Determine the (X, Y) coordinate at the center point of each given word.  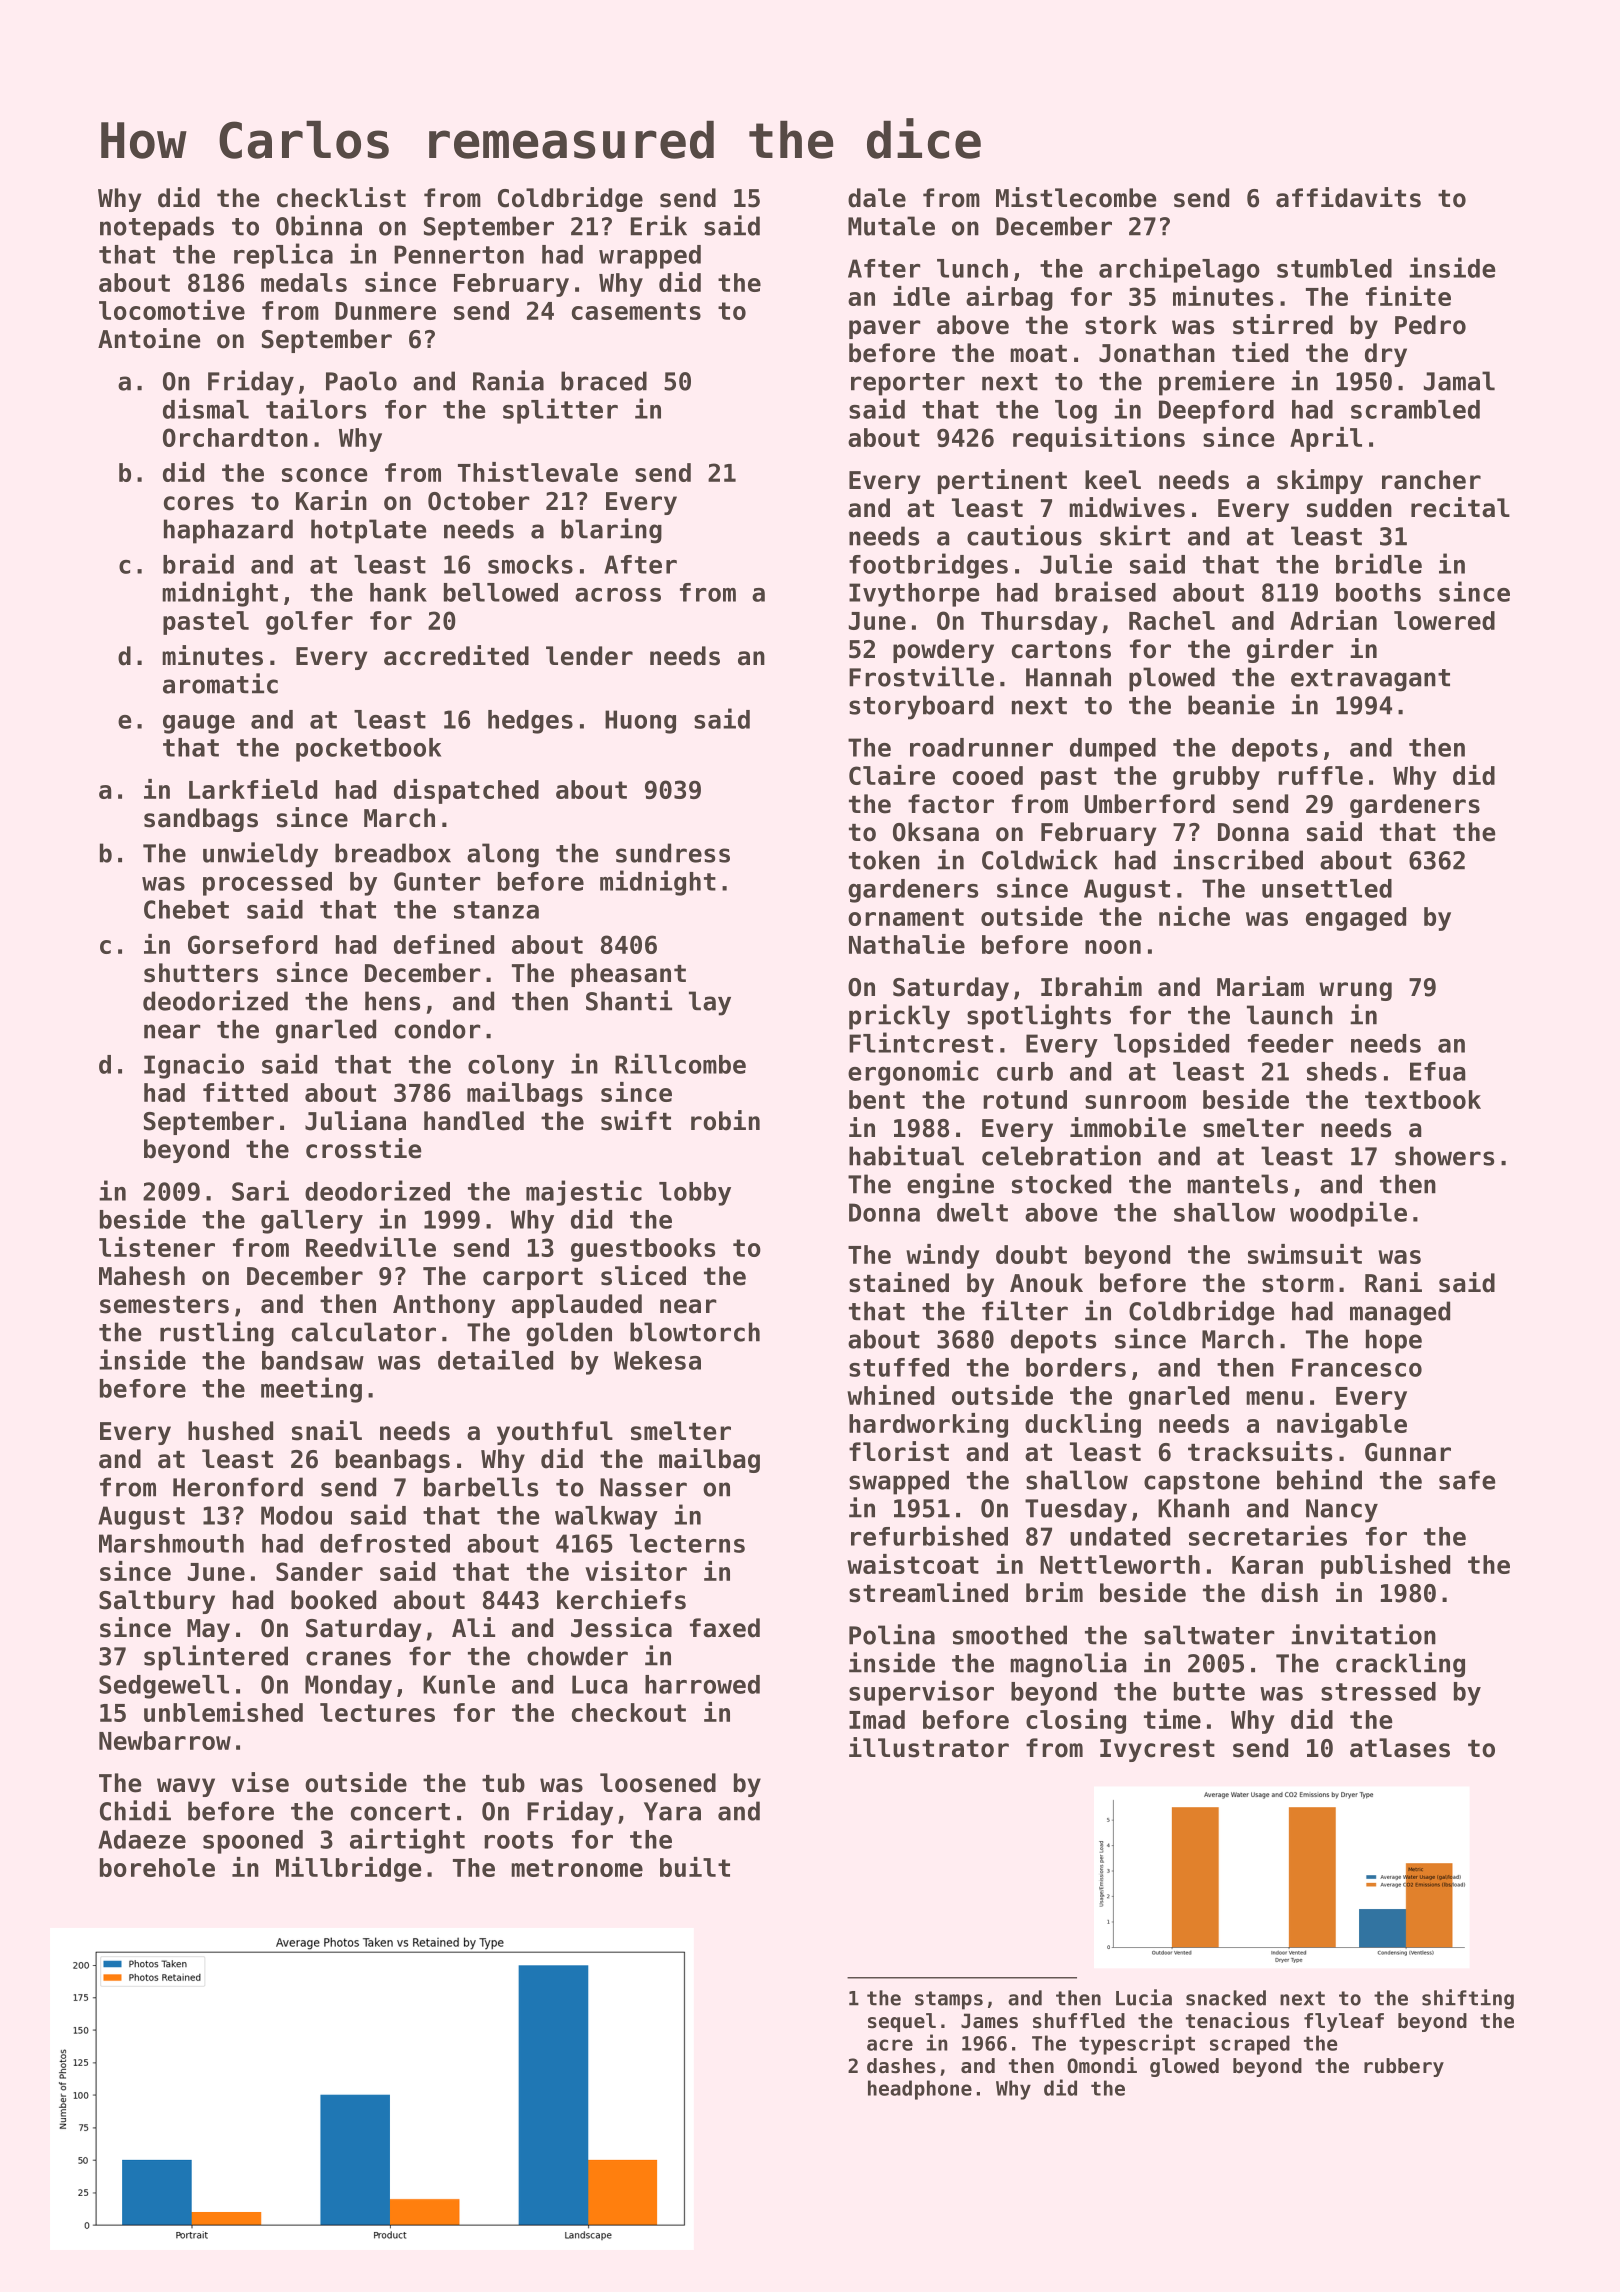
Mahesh (142, 1276)
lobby (695, 1194)
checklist (341, 197)
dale (877, 198)
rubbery (1404, 2067)
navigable (1342, 1425)
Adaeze (142, 1839)
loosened (658, 1783)
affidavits (1348, 197)
